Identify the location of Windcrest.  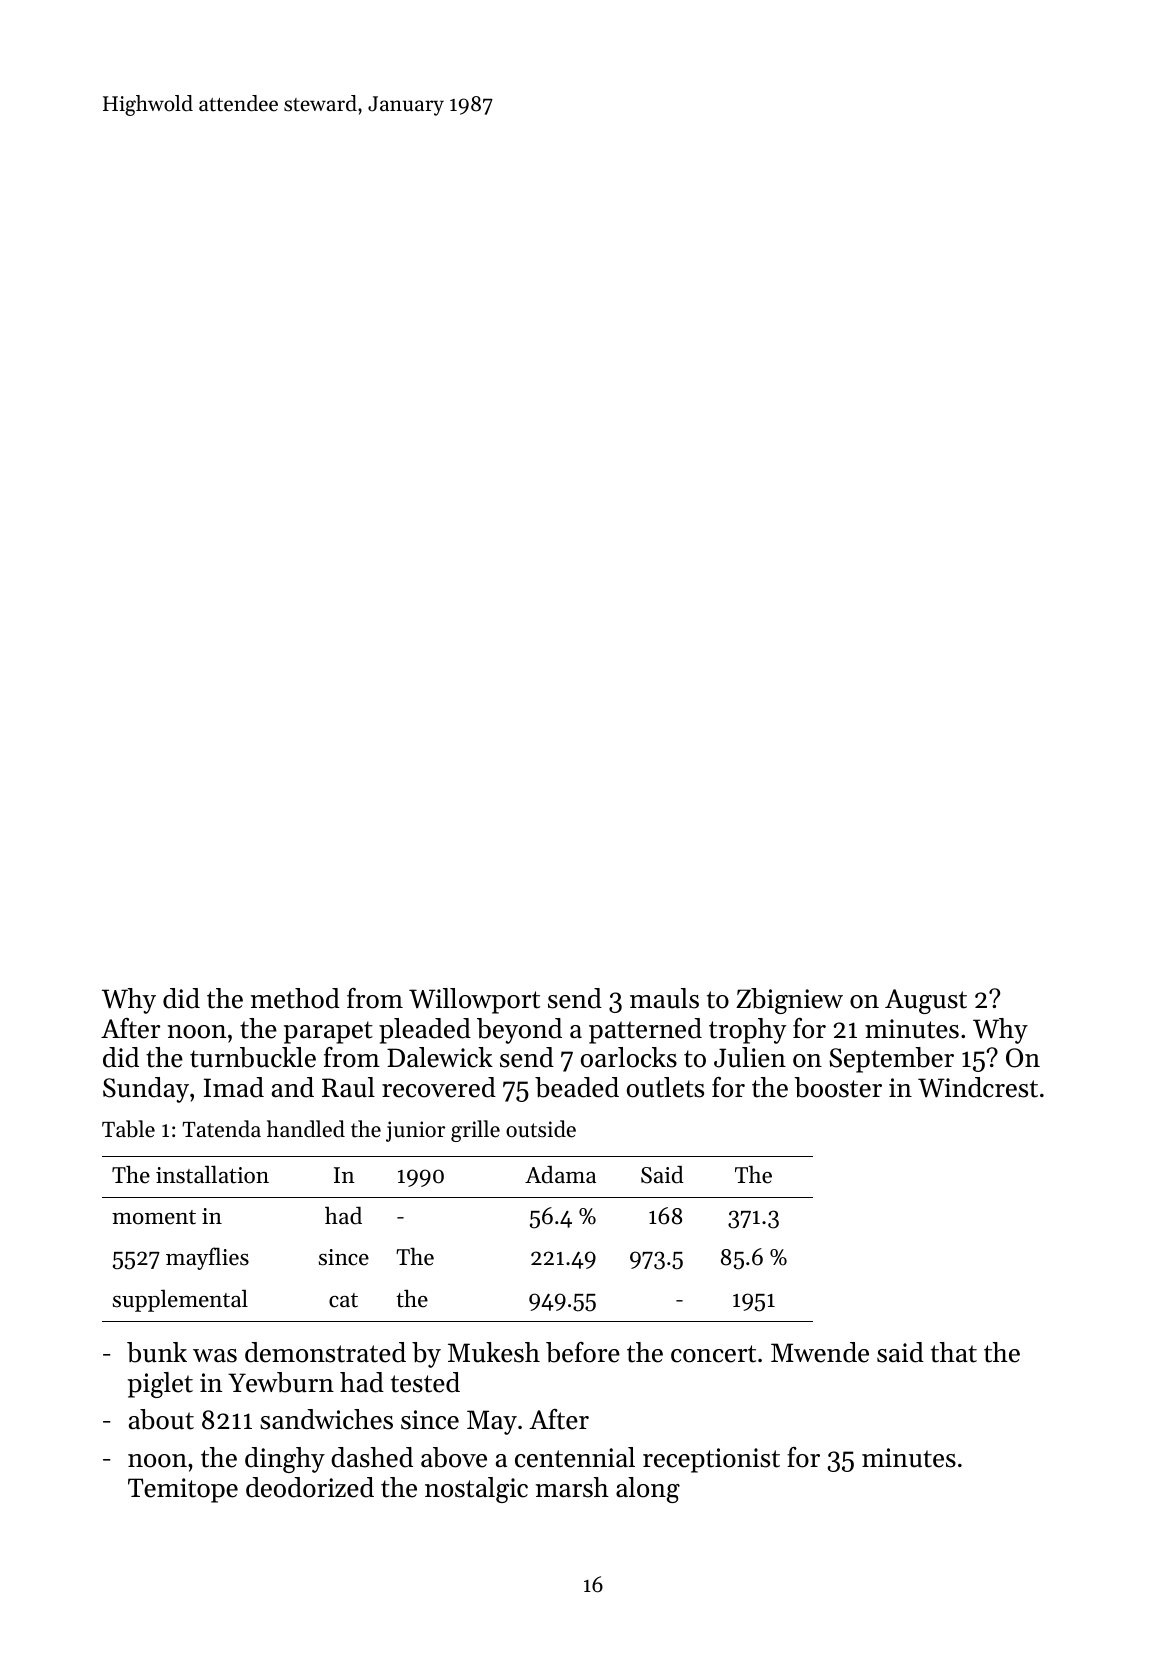
(978, 1087).
